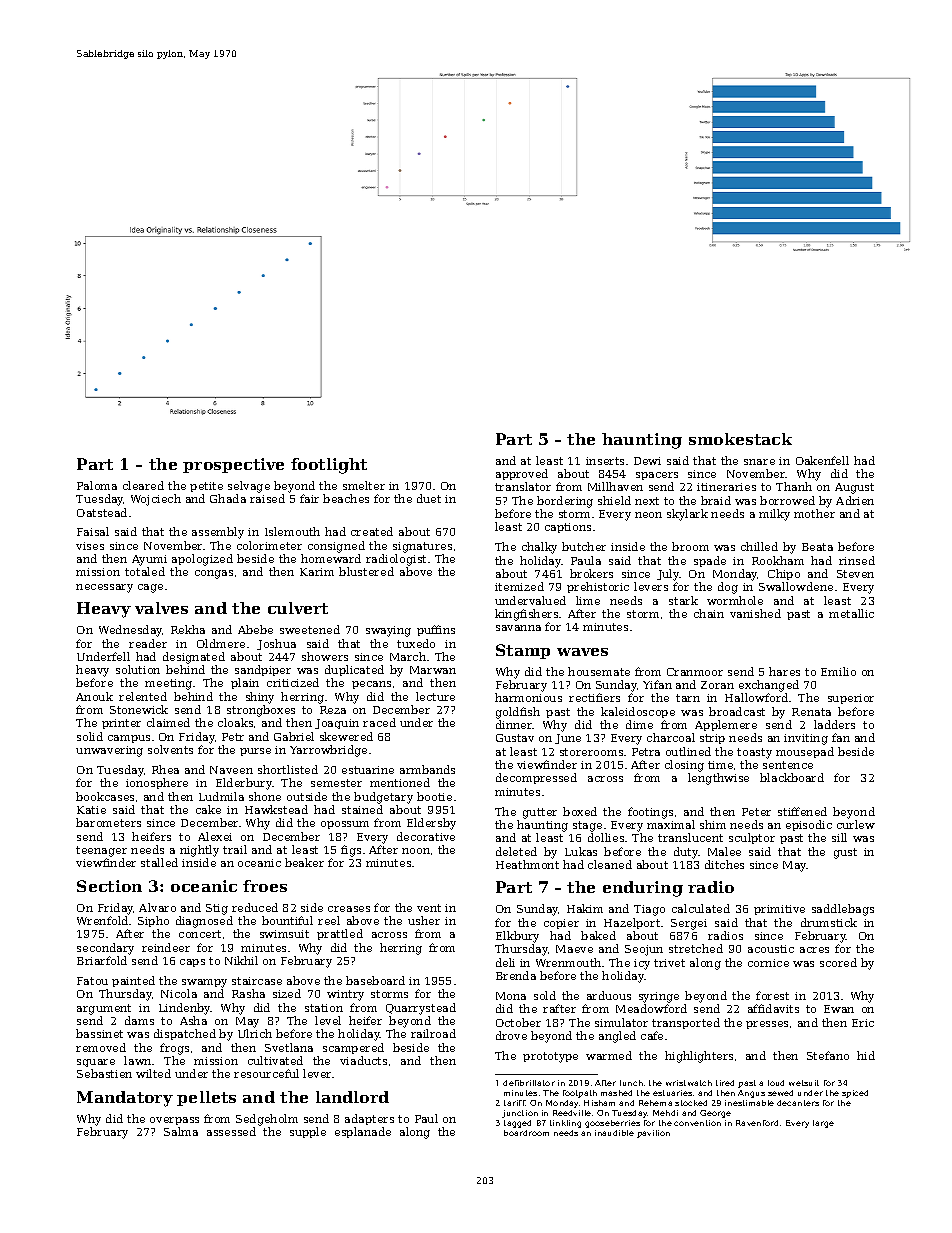 This screenshot has height=1233, width=952. What do you see at coordinates (724, 864) in the screenshot?
I see `ditches` at bounding box center [724, 864].
